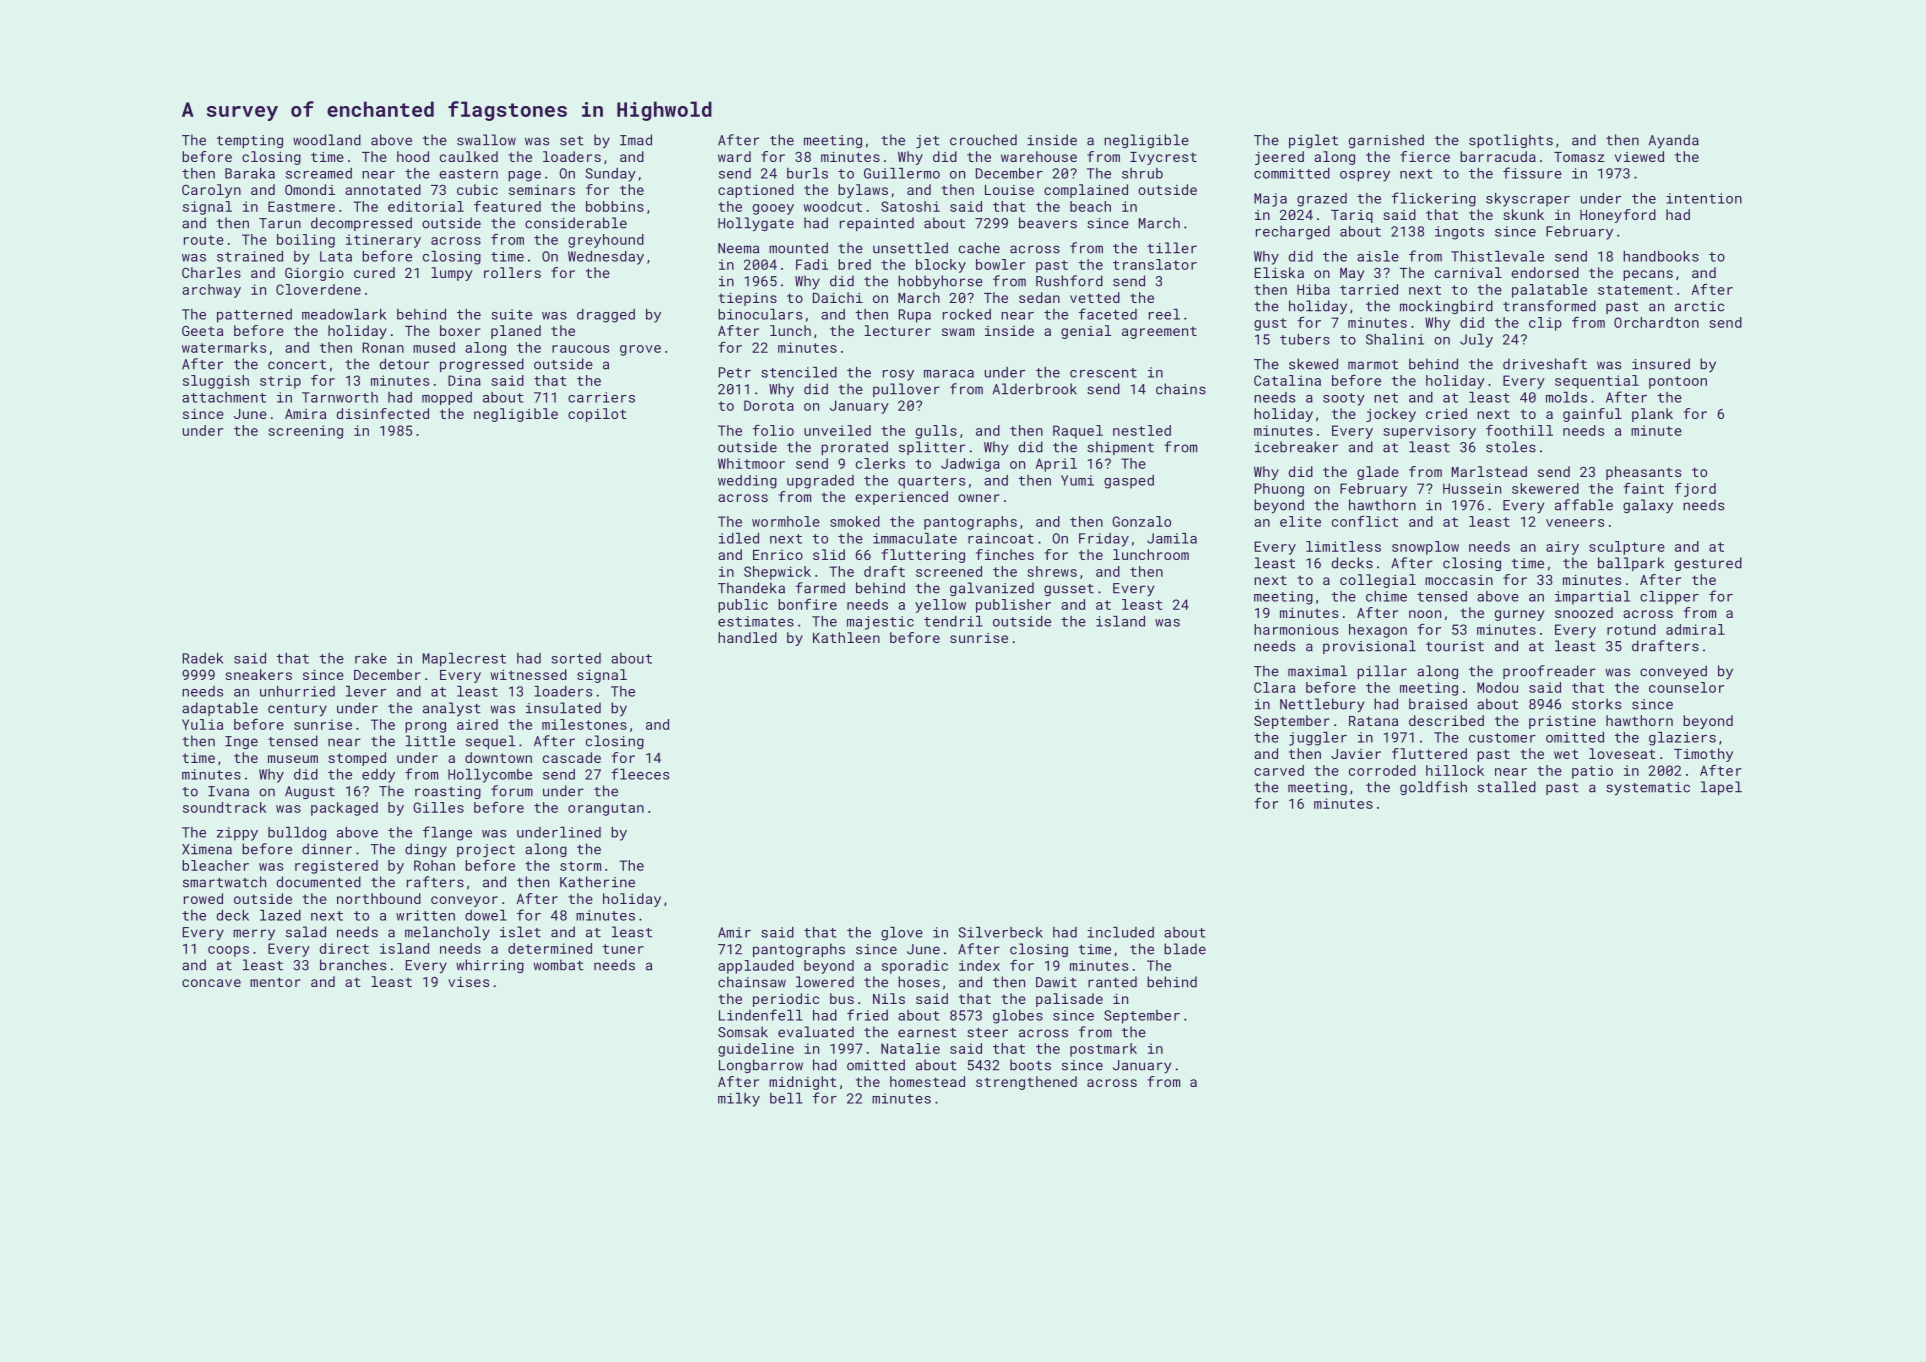  What do you see at coordinates (1575, 523) in the document?
I see `veneers` at bounding box center [1575, 523].
